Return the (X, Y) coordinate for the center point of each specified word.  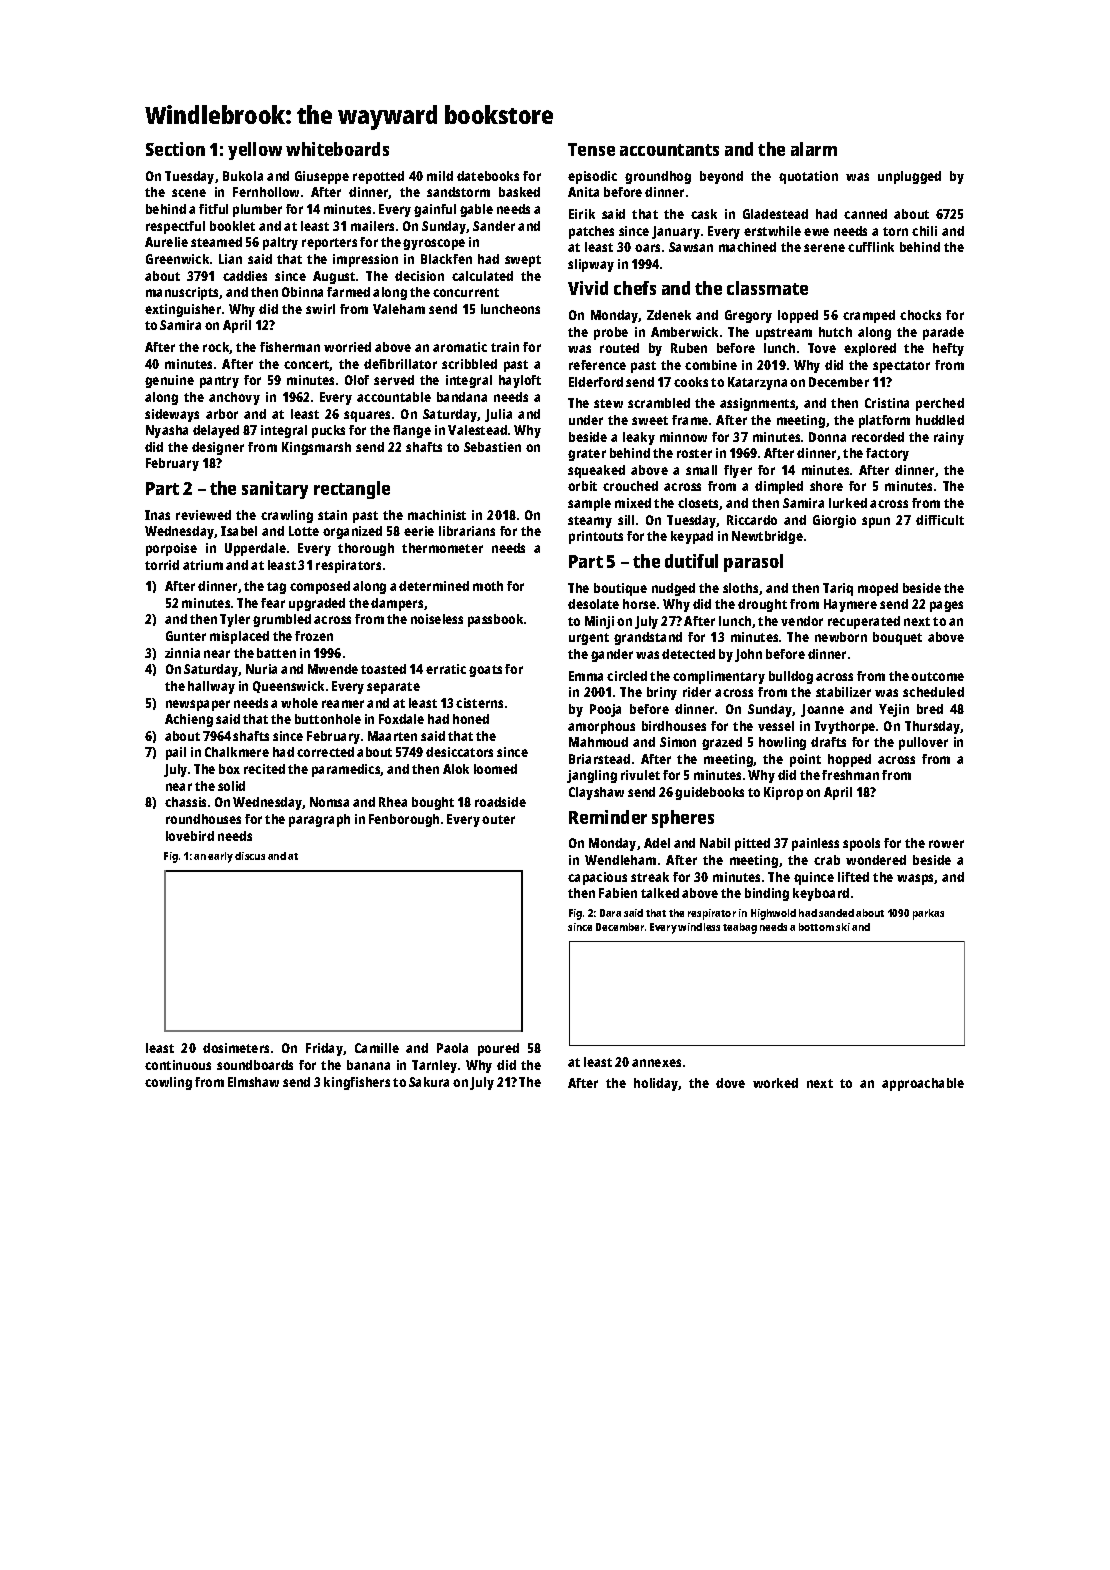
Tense (591, 149)
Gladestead (775, 214)
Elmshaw (253, 1082)
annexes (656, 1063)
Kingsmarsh (316, 448)
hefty (948, 349)
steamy (590, 522)
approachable (923, 1084)
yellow (255, 151)
